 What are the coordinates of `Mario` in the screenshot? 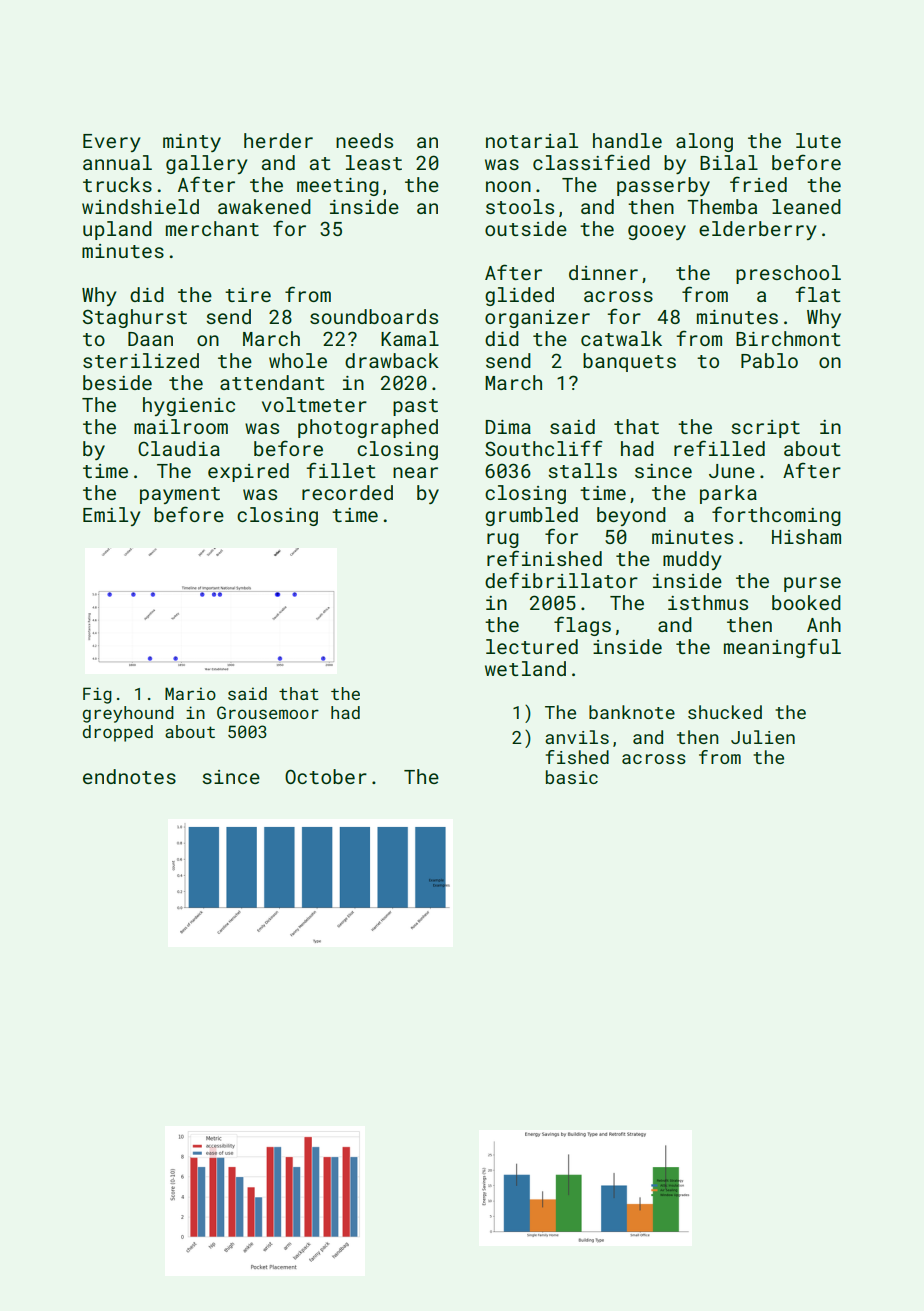 It's located at (190, 693).
